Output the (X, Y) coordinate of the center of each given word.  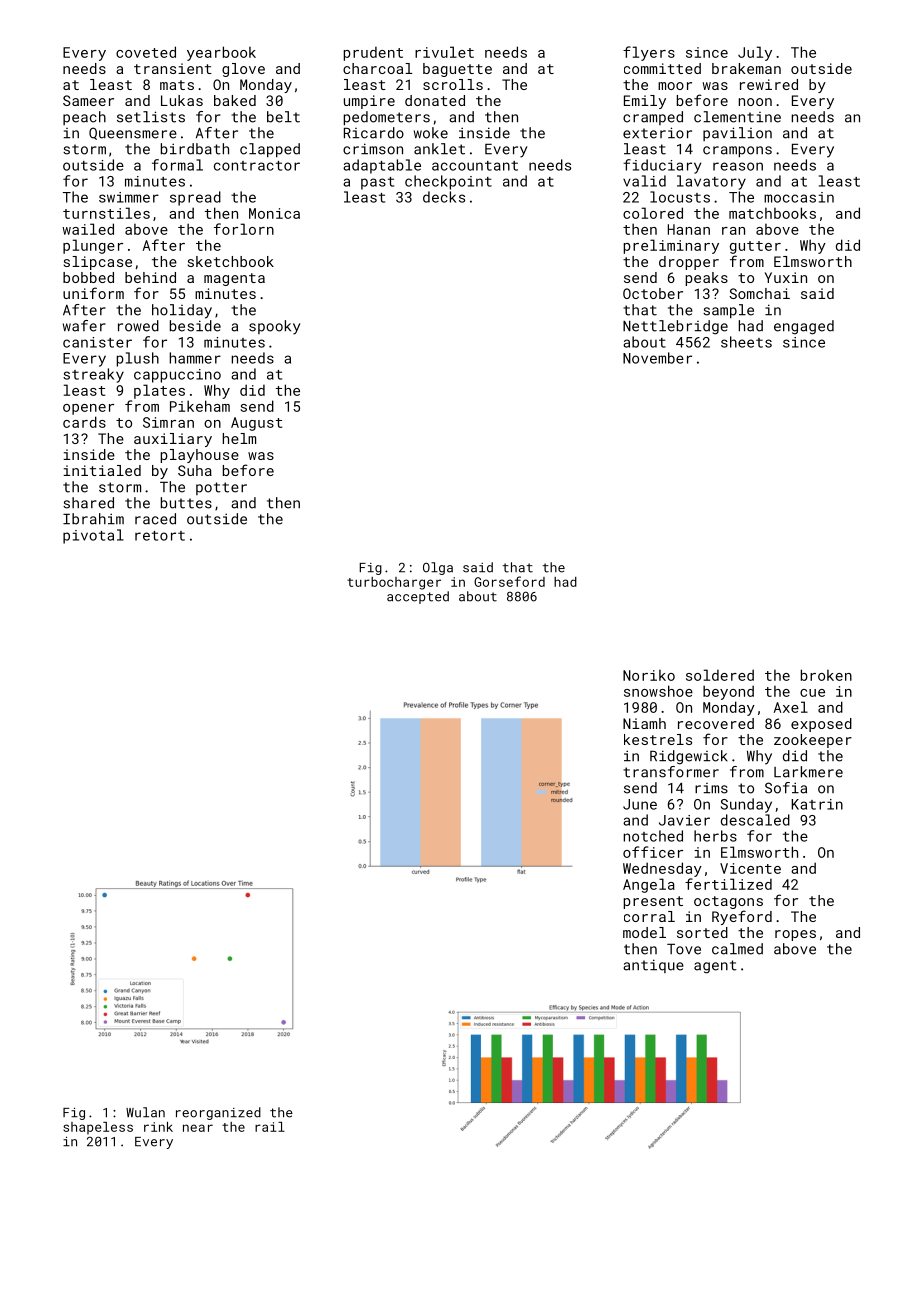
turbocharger (394, 583)
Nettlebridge (675, 327)
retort (160, 536)
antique (653, 966)
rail (270, 1127)
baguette (457, 70)
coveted (146, 52)
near (198, 1128)
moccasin (799, 197)
